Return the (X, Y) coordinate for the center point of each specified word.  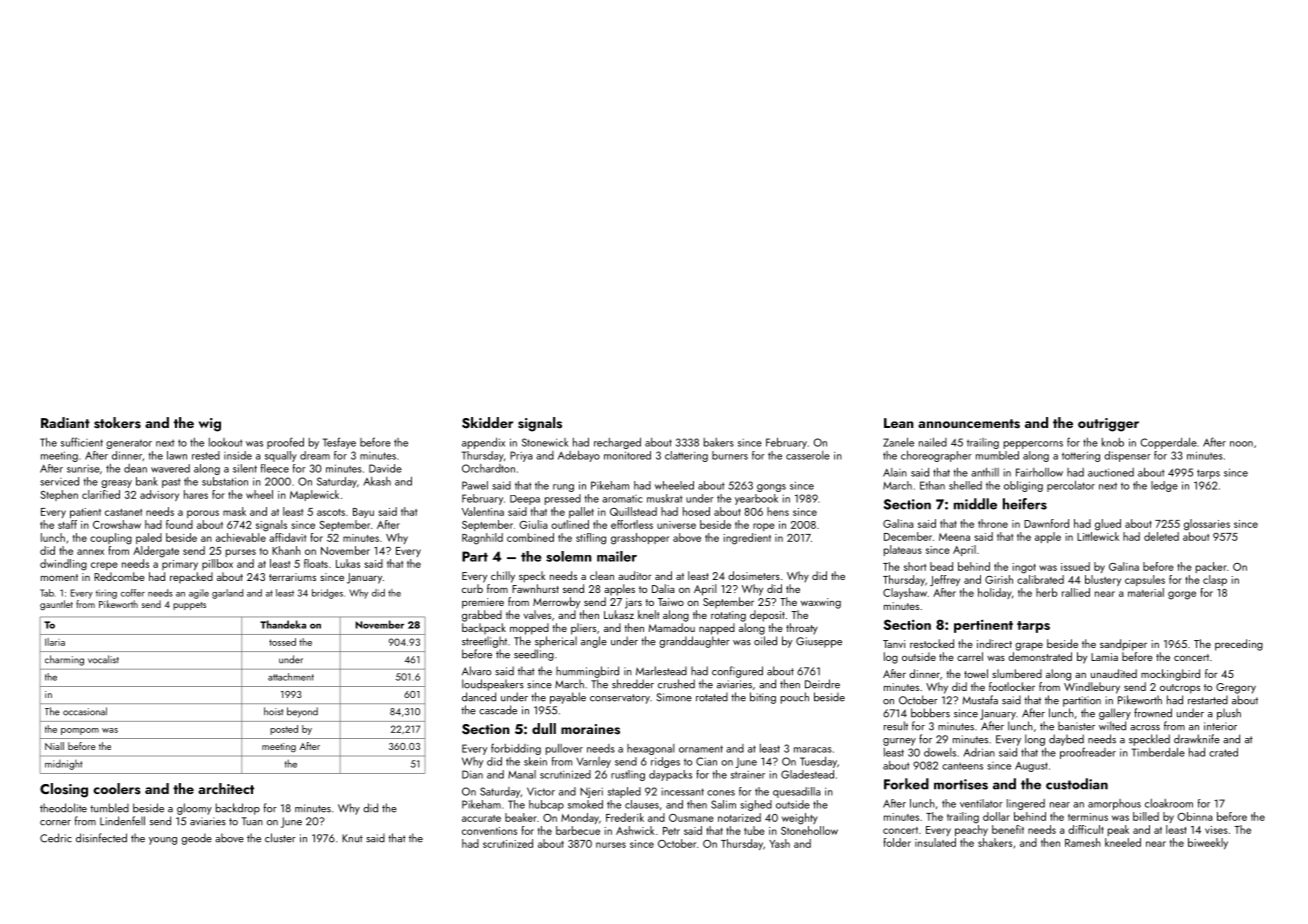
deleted (1161, 536)
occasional (85, 711)
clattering (686, 456)
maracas (813, 750)
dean (135, 468)
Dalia (663, 588)
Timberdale (1158, 752)
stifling (591, 539)
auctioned (1111, 472)
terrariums (292, 577)
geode (196, 839)
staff (67, 524)
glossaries (1207, 525)
